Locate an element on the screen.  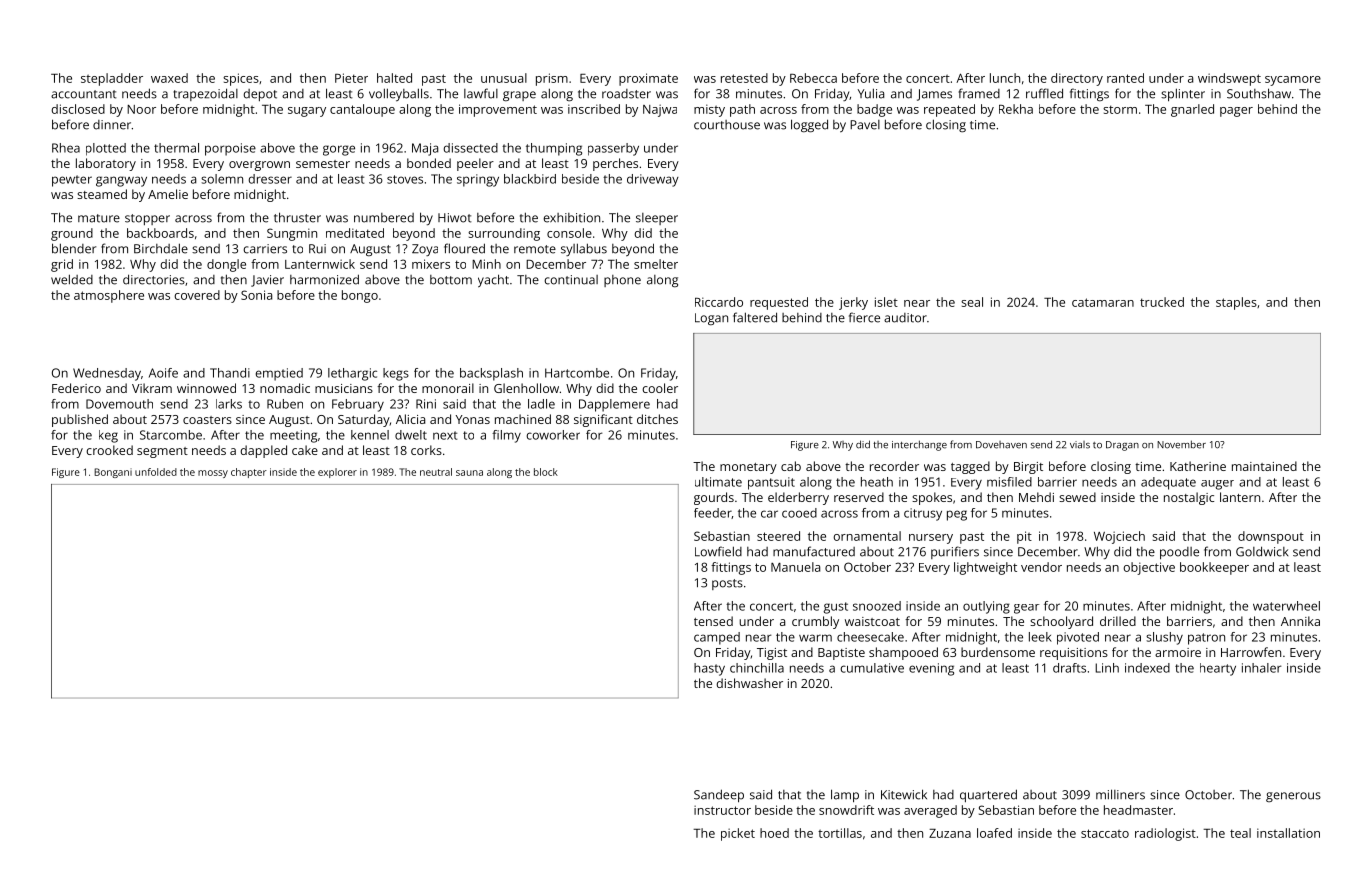
trapezoidal is located at coordinates (205, 94).
